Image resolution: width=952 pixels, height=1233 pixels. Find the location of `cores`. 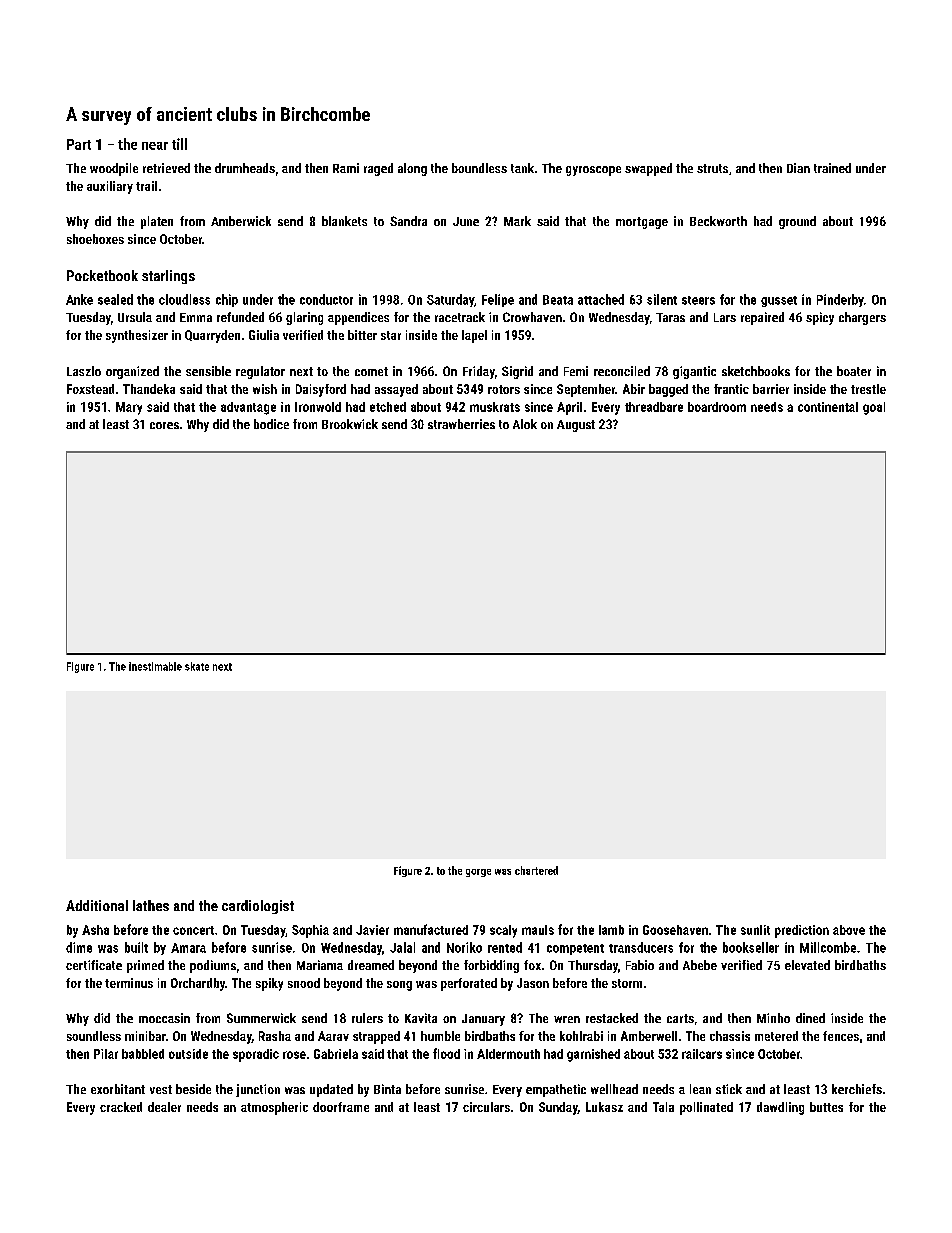

cores is located at coordinates (164, 425).
